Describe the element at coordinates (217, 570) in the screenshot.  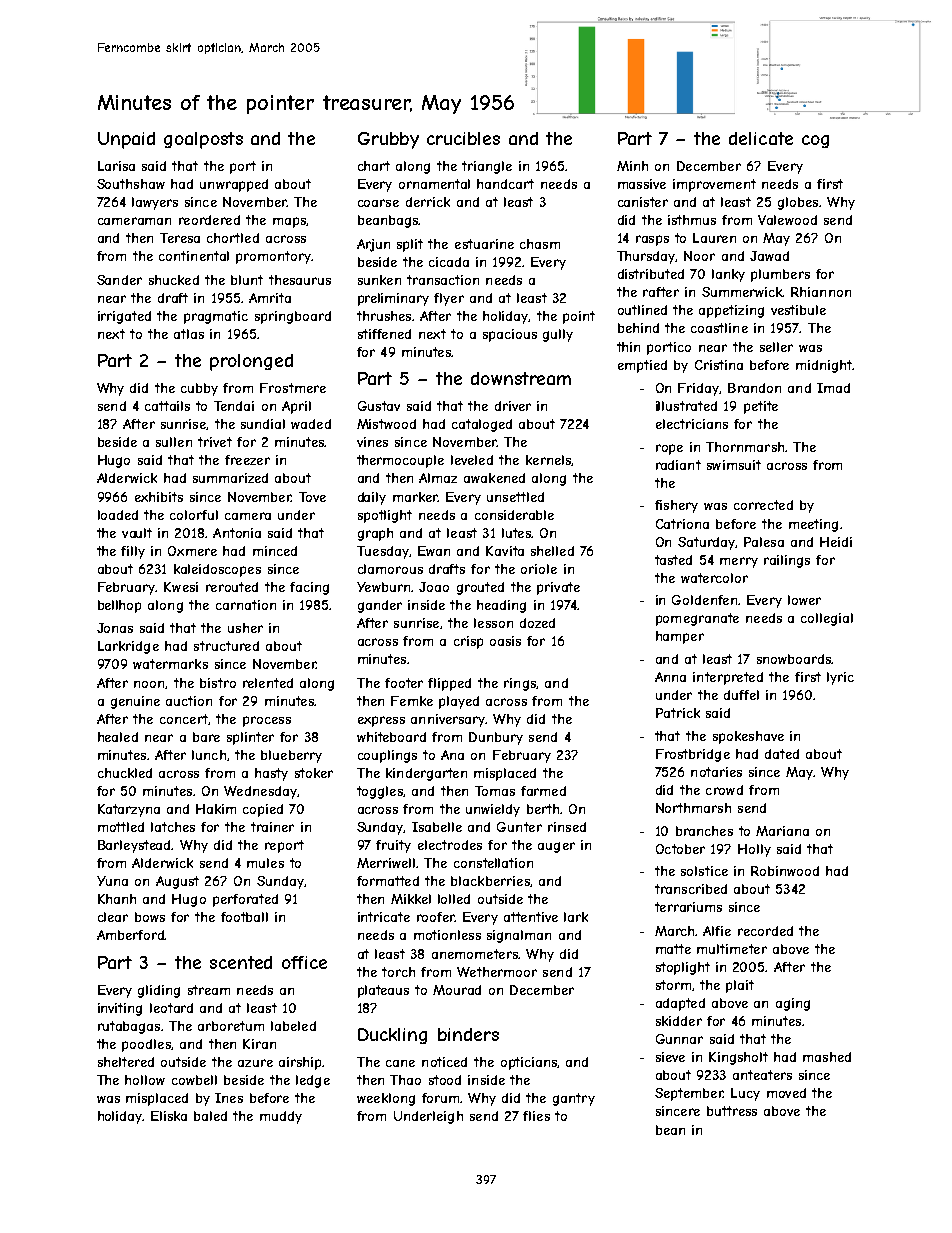
I see `kaleidoscopes` at that location.
